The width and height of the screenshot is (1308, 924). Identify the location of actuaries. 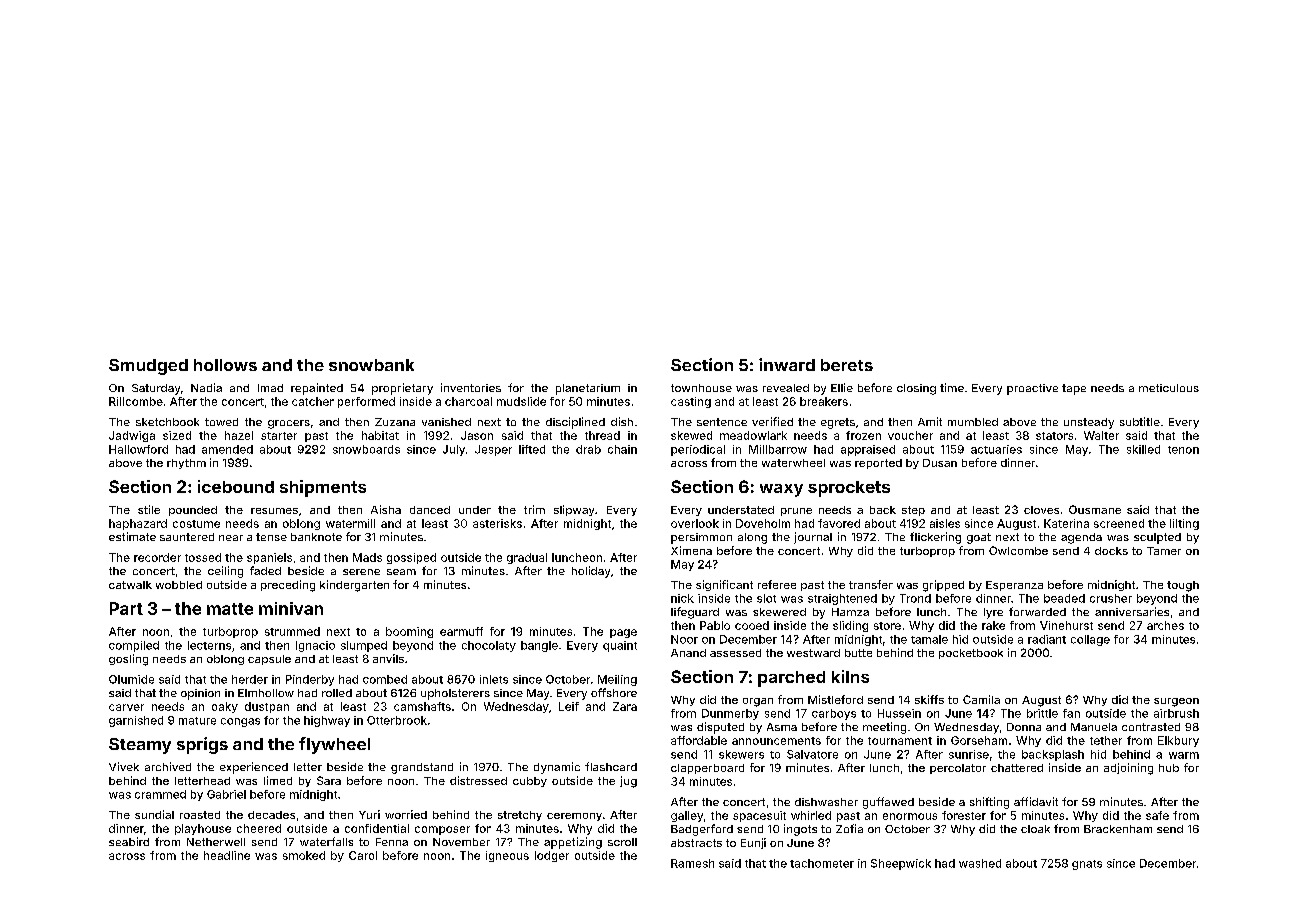
(996, 449).
